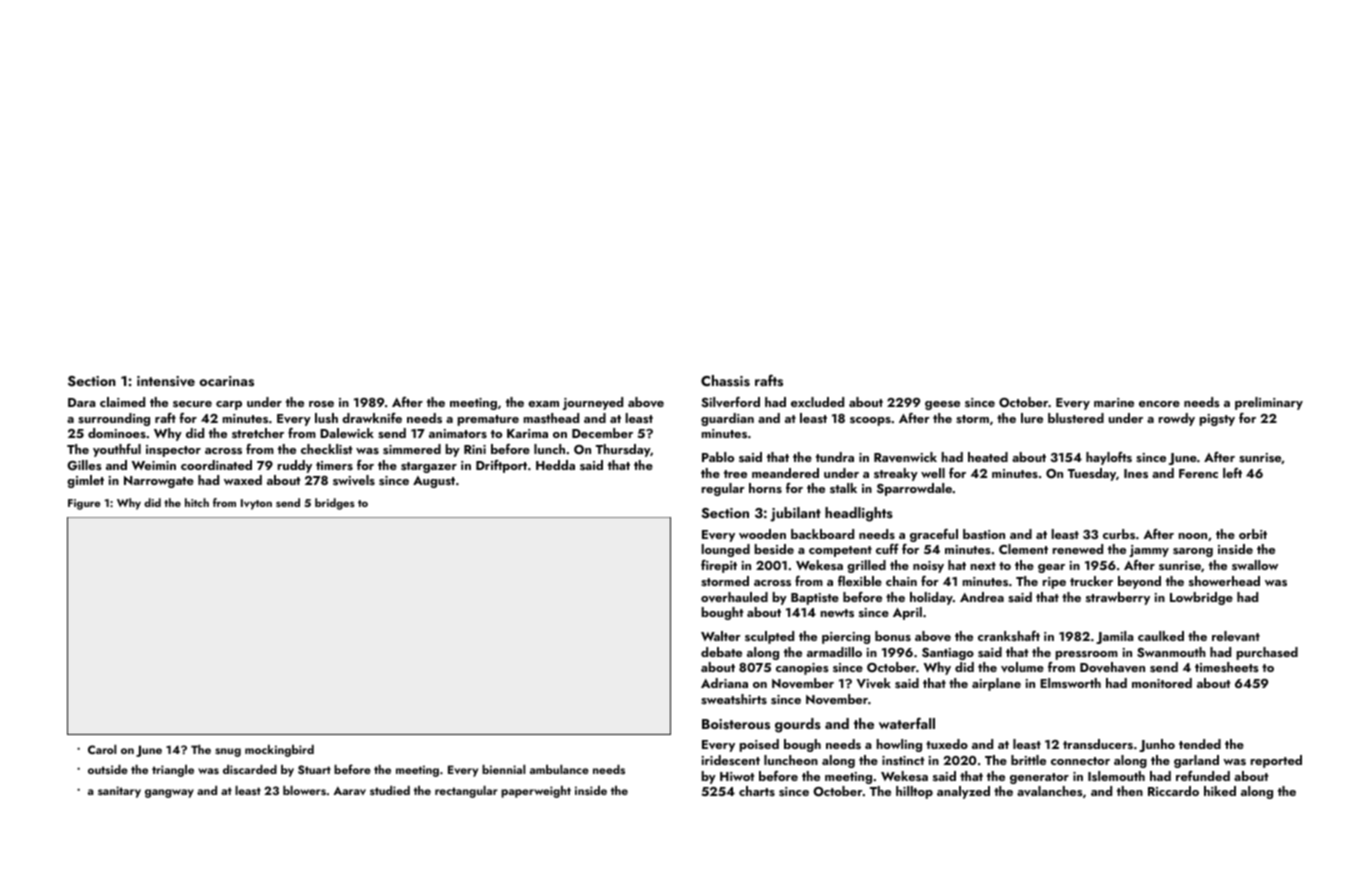 The height and width of the screenshot is (887, 1372). Describe the element at coordinates (543, 404) in the screenshot. I see `exam` at that location.
